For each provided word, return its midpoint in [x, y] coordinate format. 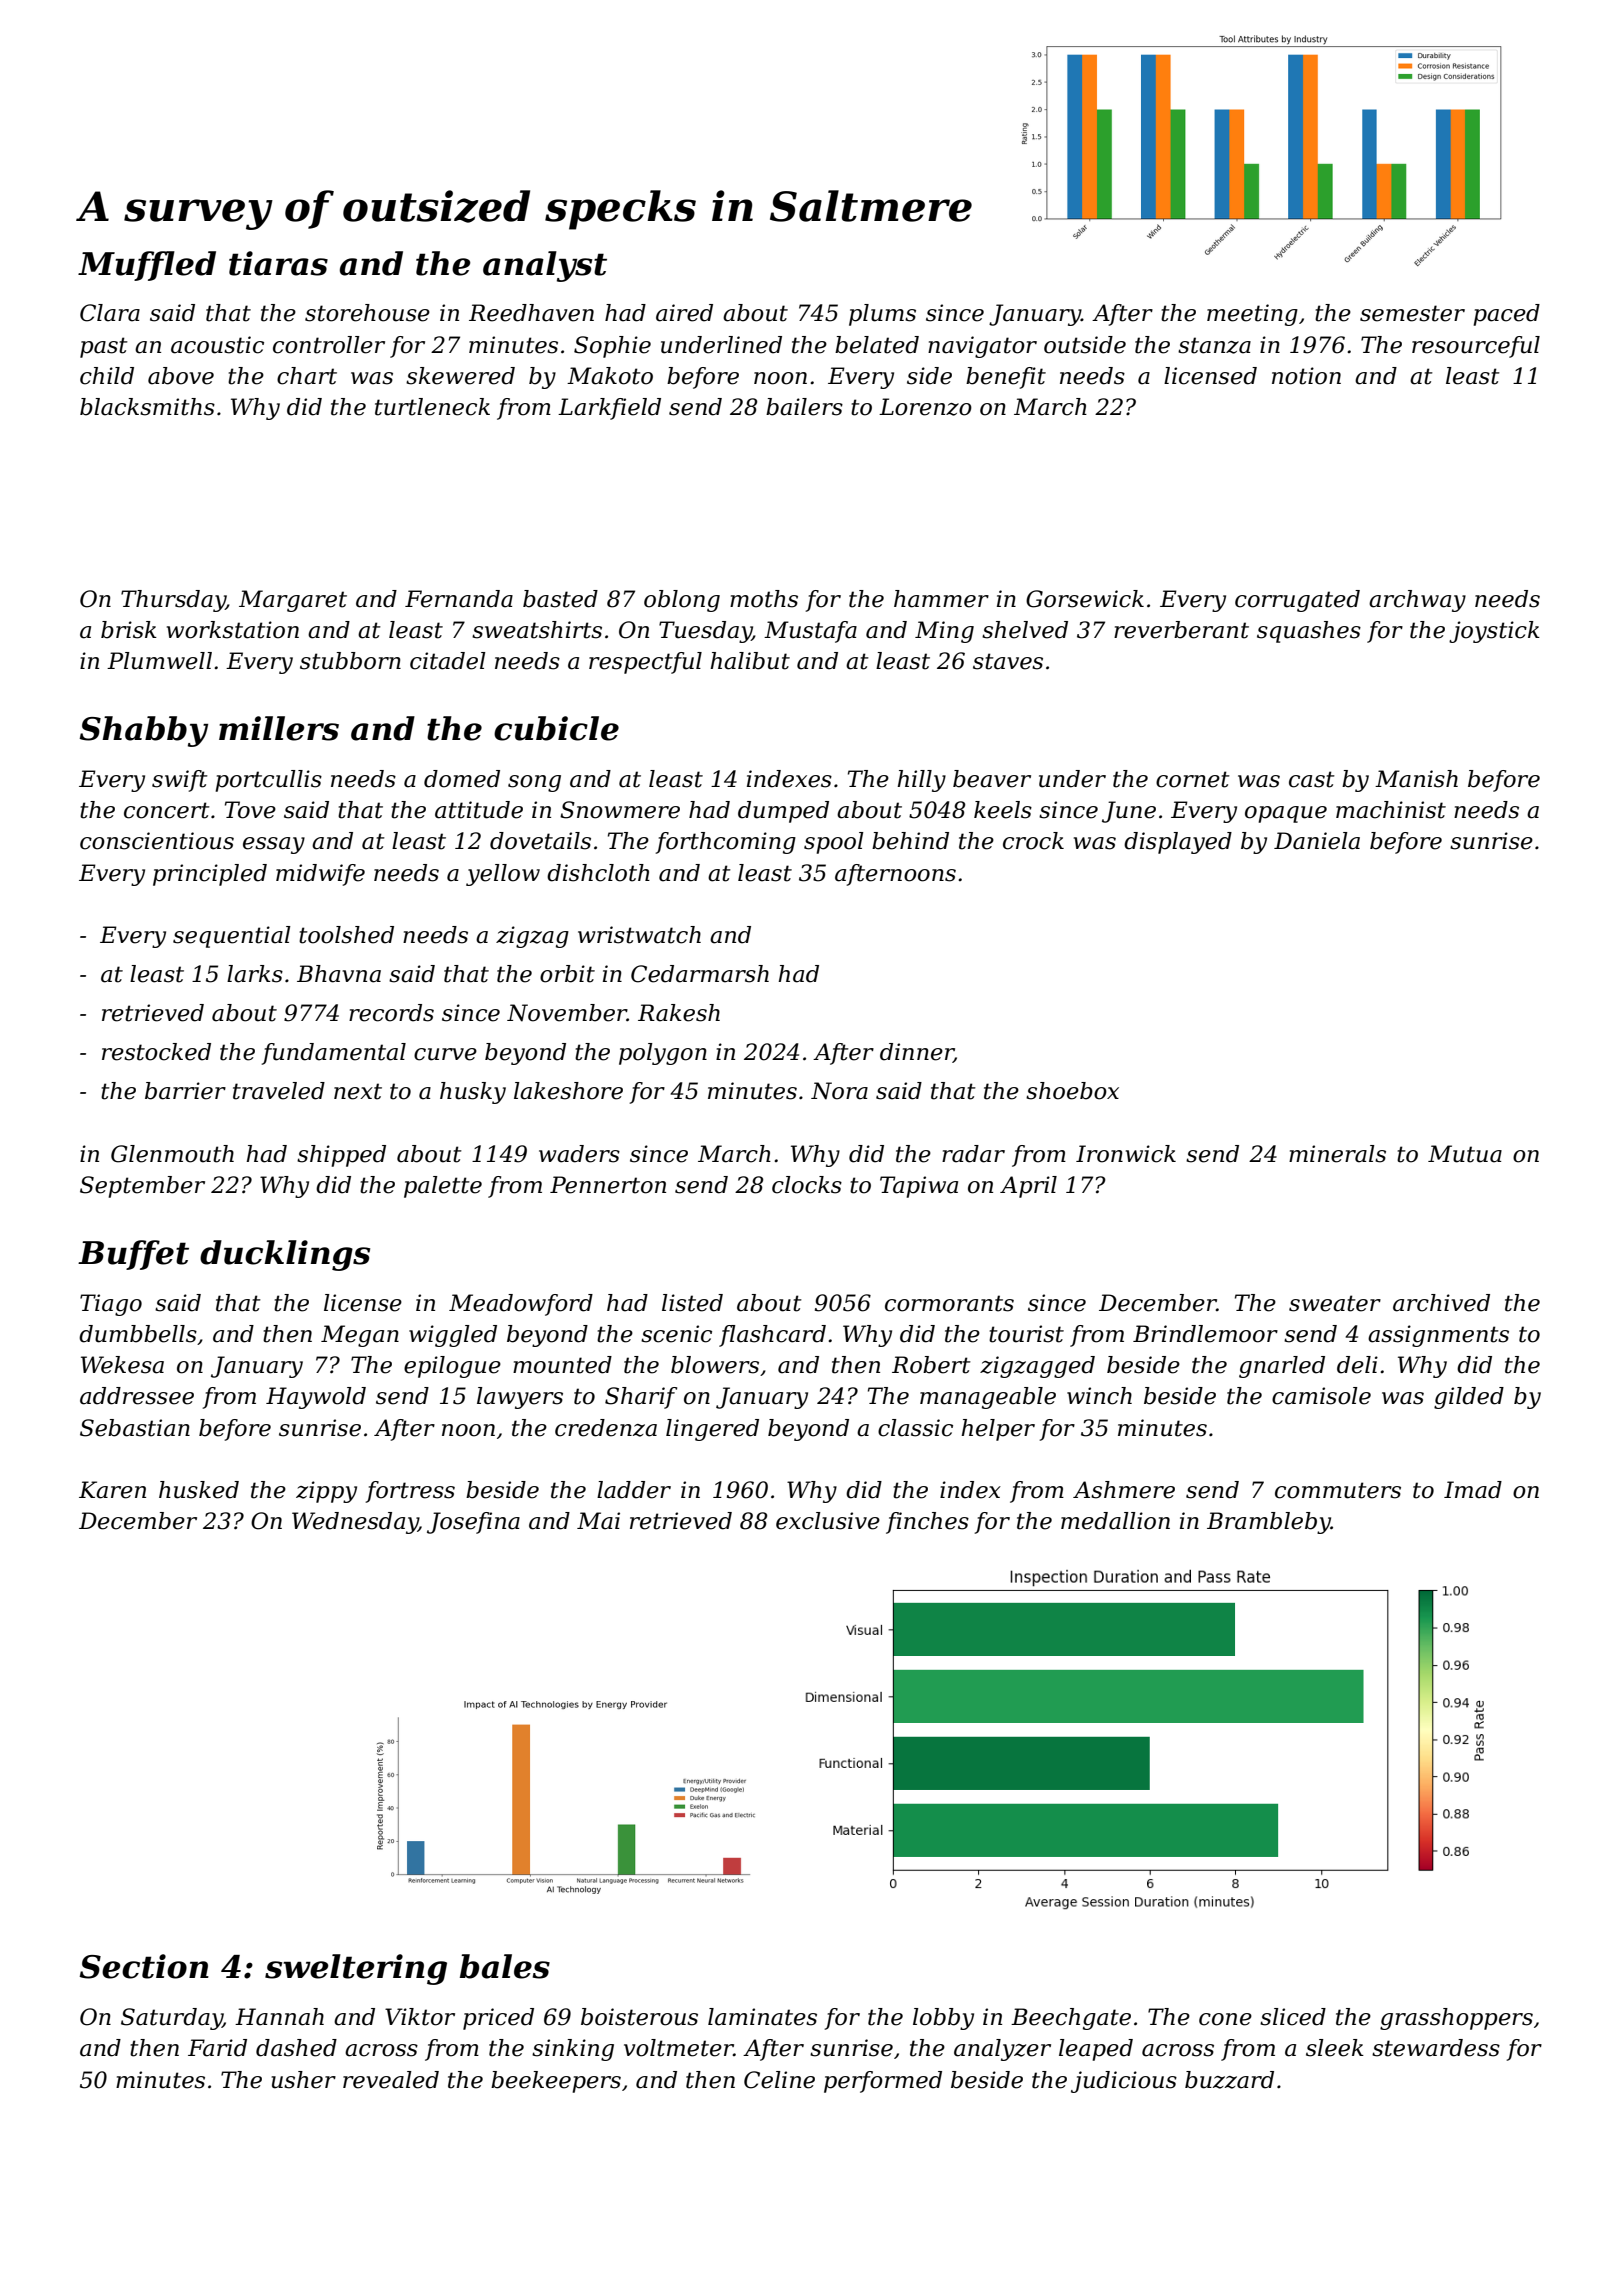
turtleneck [432, 407]
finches [927, 1523]
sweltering [356, 1969]
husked [199, 1490]
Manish [1416, 779]
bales [505, 1966]
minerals [1337, 1154]
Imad [1473, 1490]
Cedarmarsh [700, 974]
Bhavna [339, 974]
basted [560, 599]
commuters [1338, 1490]
